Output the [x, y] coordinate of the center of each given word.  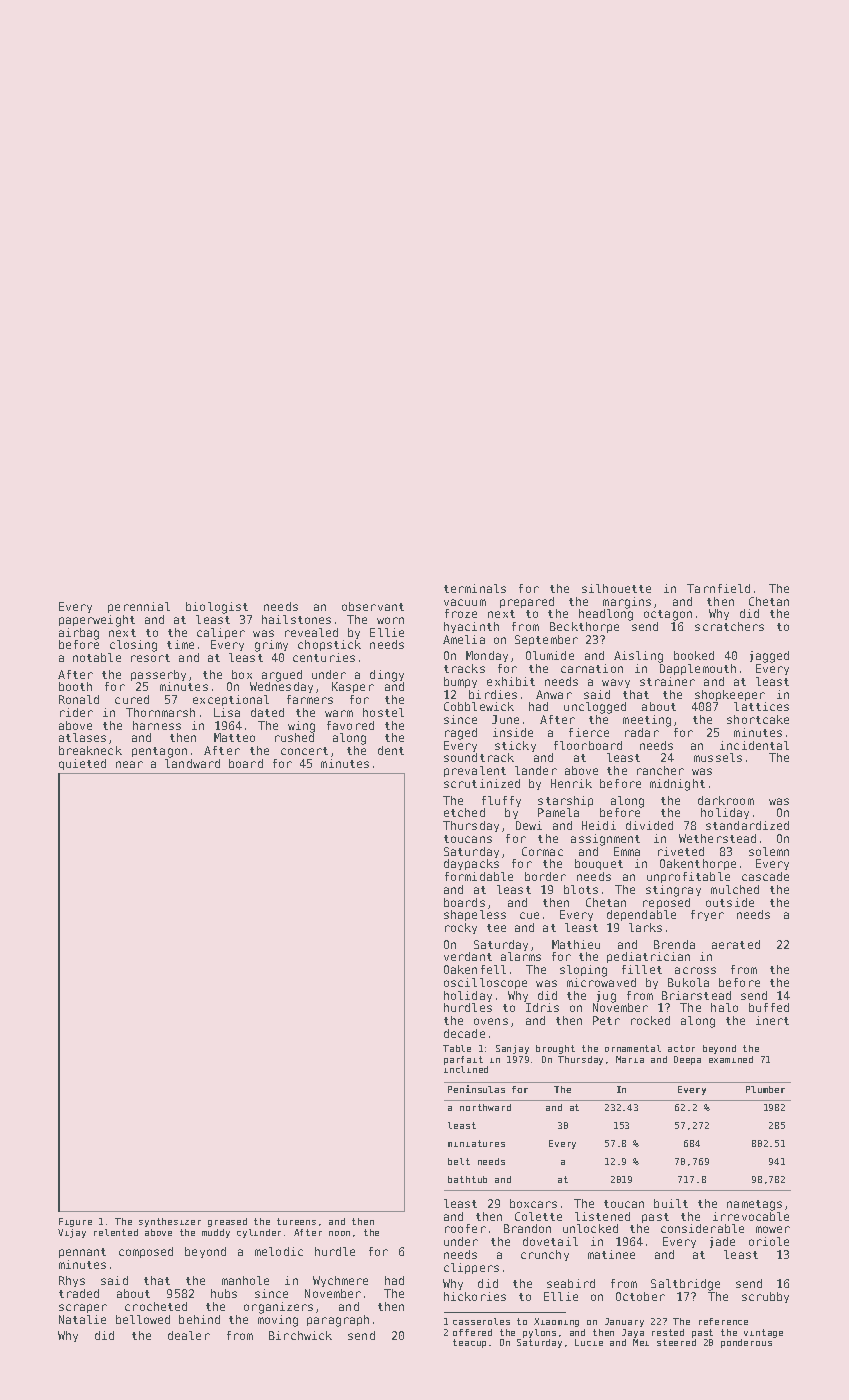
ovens [491, 1021]
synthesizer [170, 1222]
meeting [647, 721]
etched [464, 812]
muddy [216, 1233]
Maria [630, 1059]
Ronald [79, 699]
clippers [471, 1268]
